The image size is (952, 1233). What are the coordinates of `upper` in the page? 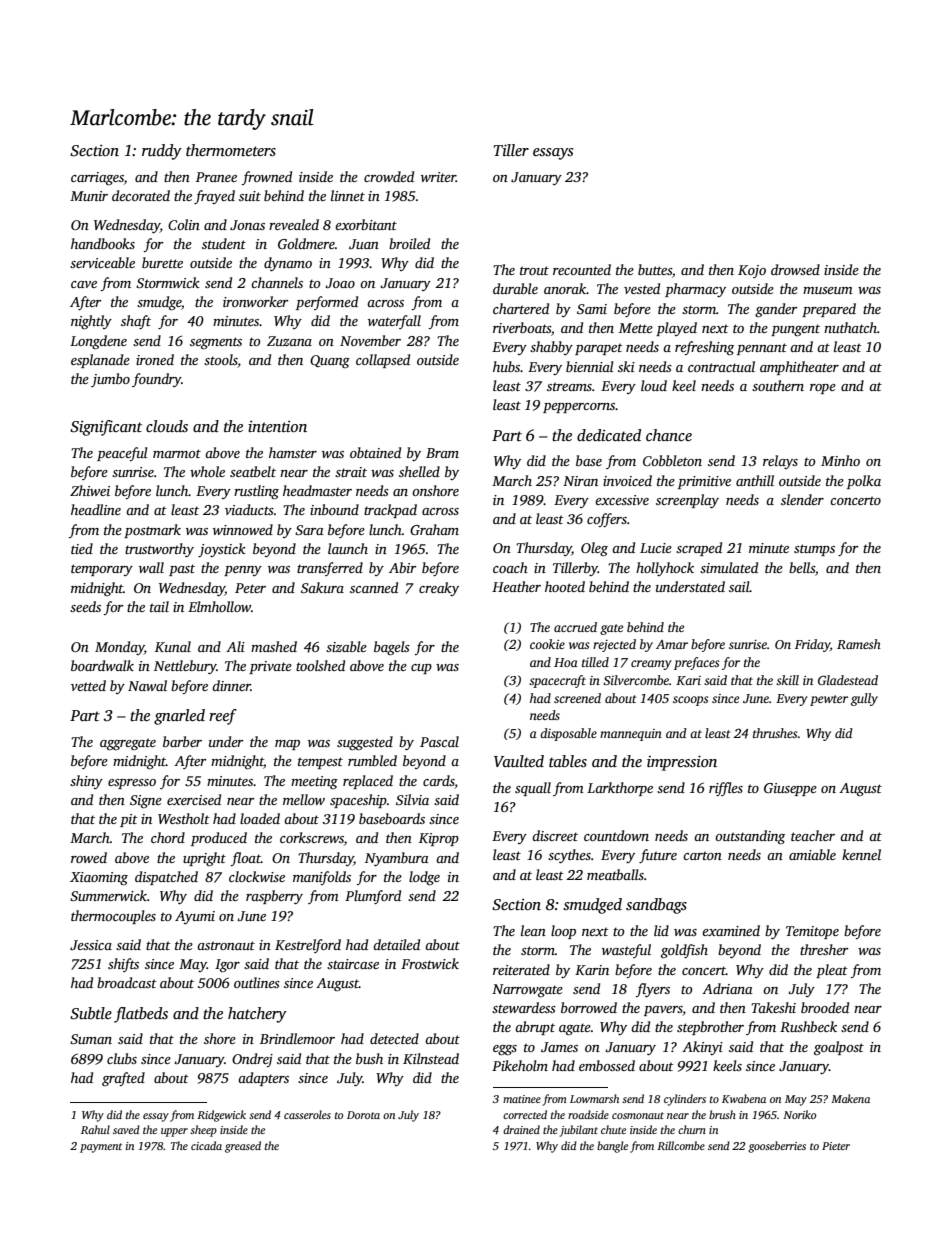 It's located at (174, 1132).
